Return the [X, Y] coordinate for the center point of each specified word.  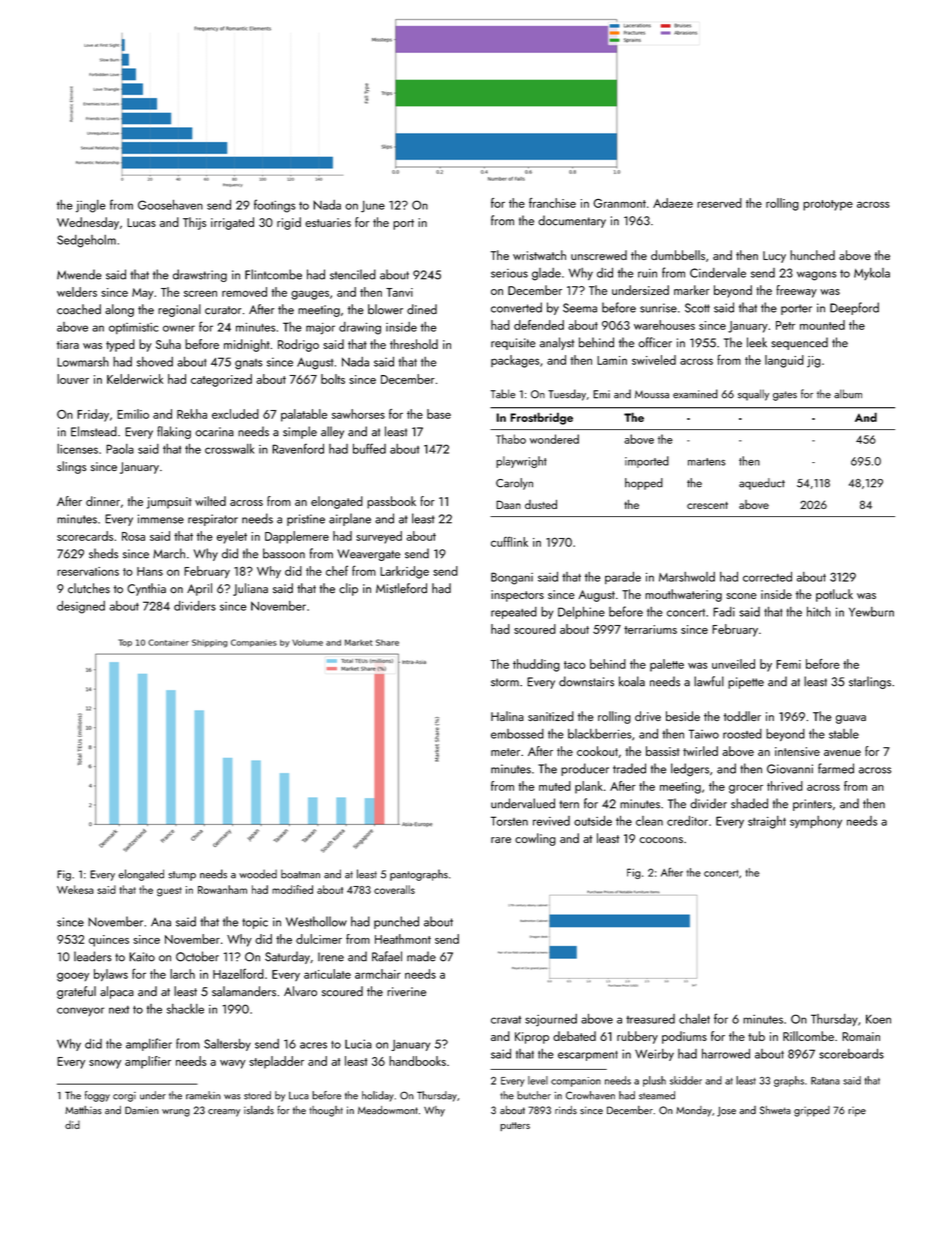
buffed [369, 448]
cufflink [509, 541]
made [421, 956]
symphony [816, 822]
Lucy [774, 257]
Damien [142, 1110]
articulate [327, 974]
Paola [120, 449]
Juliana [250, 589]
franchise [552, 203]
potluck [834, 595]
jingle [91, 206]
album [848, 394]
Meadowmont [388, 1110]
